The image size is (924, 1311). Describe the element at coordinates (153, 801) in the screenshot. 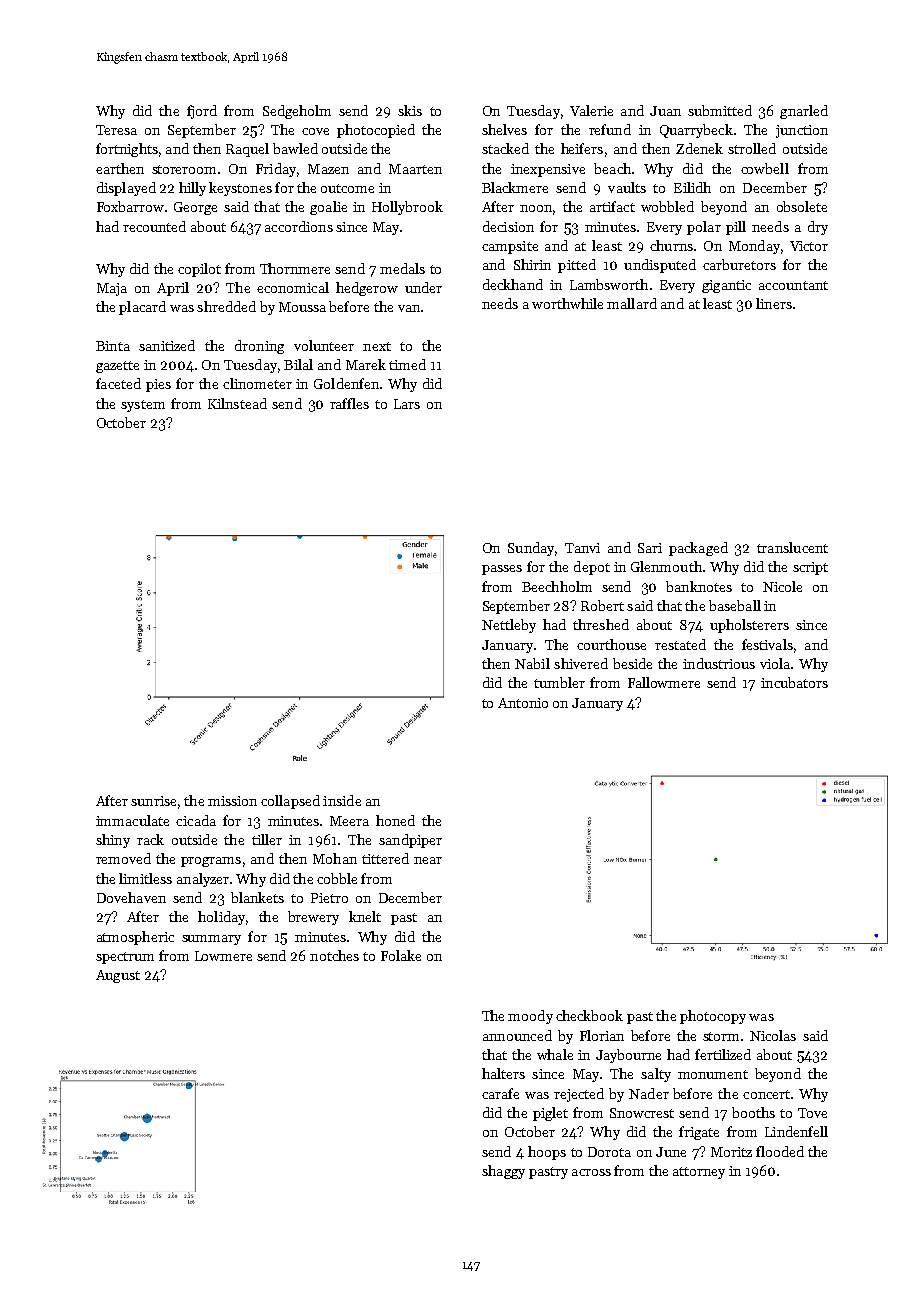

I see `sunrise` at that location.
